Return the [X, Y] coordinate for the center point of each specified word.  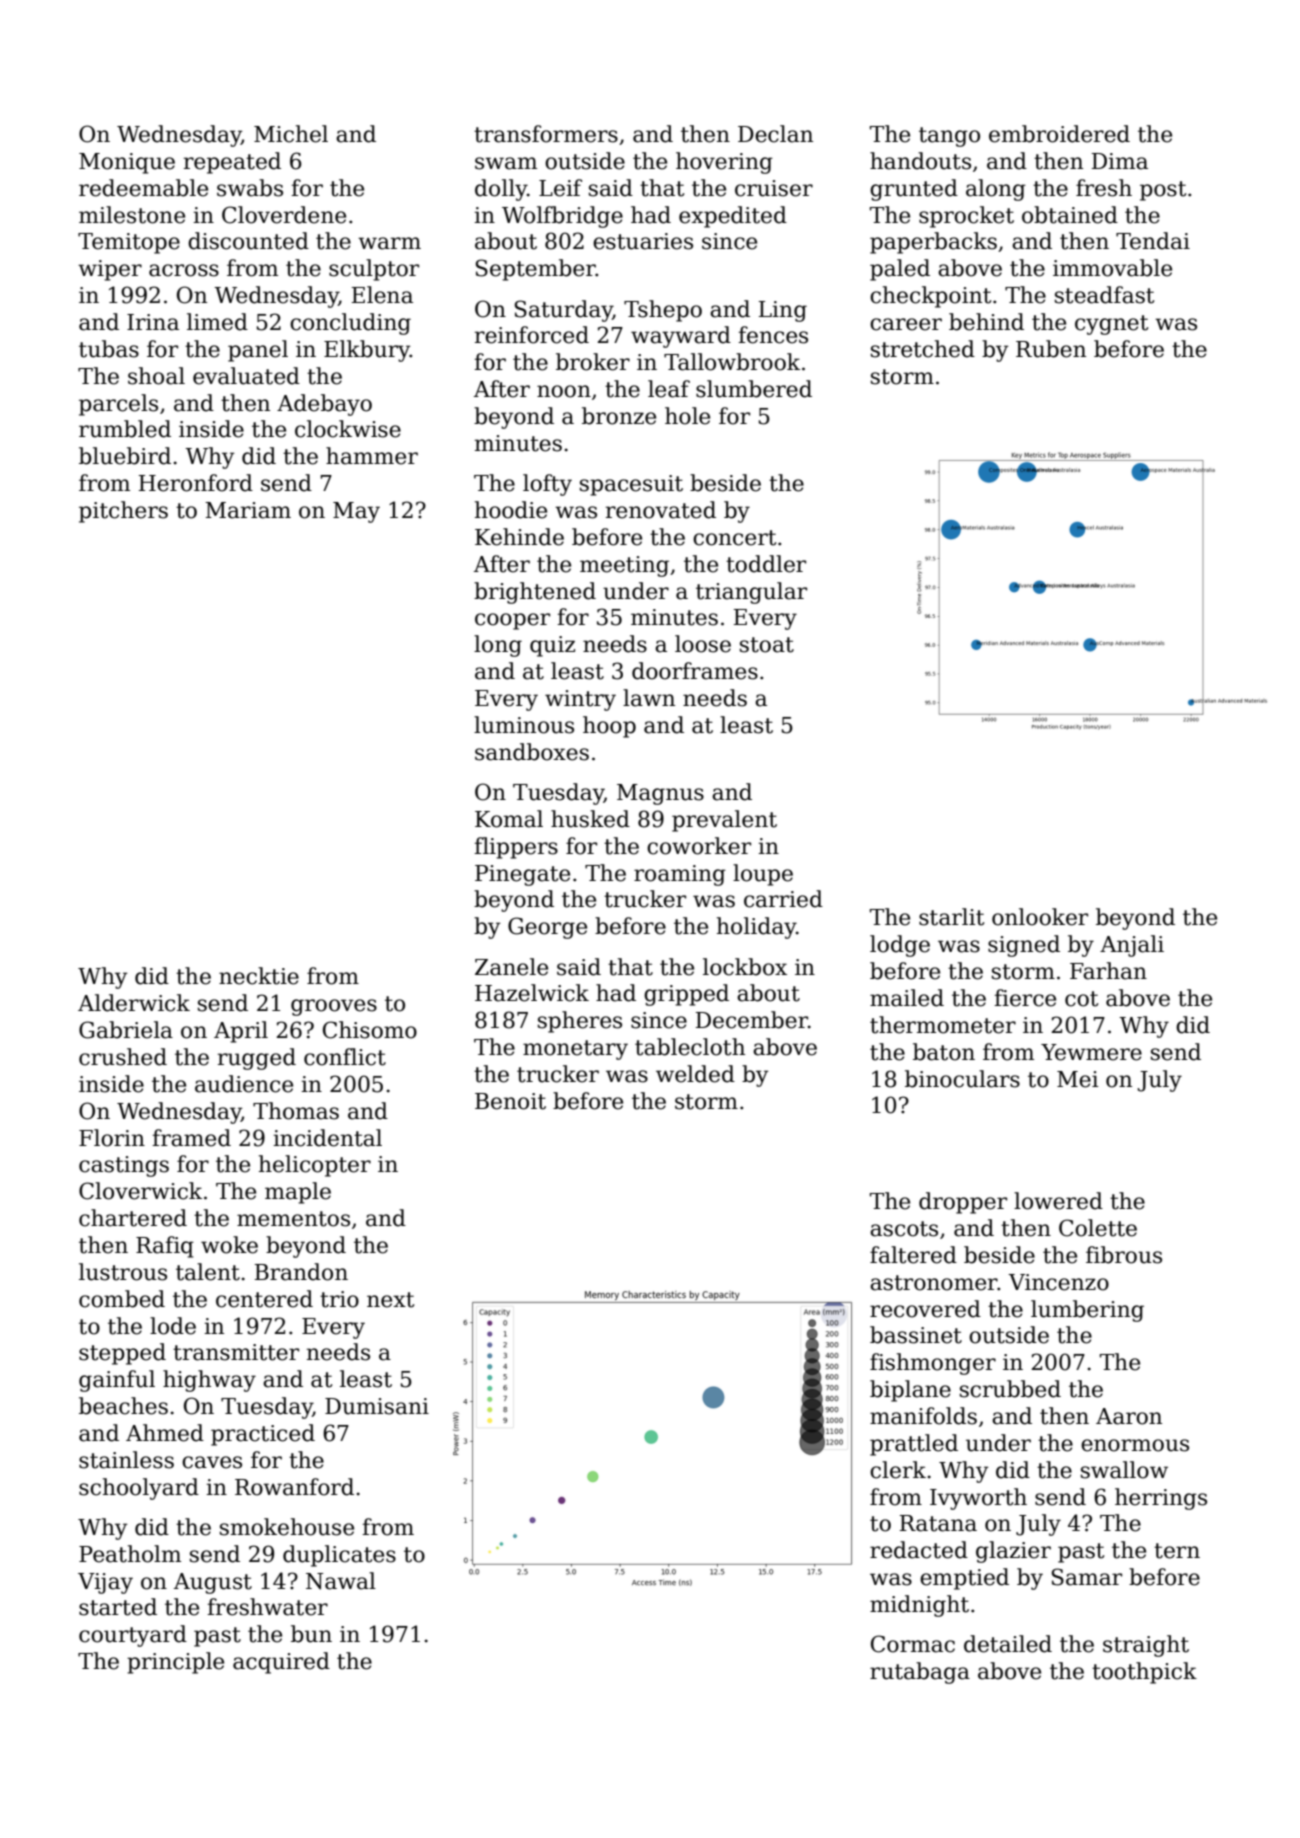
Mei [1078, 1079]
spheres [580, 1022]
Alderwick [134, 1003]
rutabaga [920, 1673]
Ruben [1051, 349]
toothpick [1144, 1673]
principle [175, 1663]
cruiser [774, 188]
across [184, 270]
